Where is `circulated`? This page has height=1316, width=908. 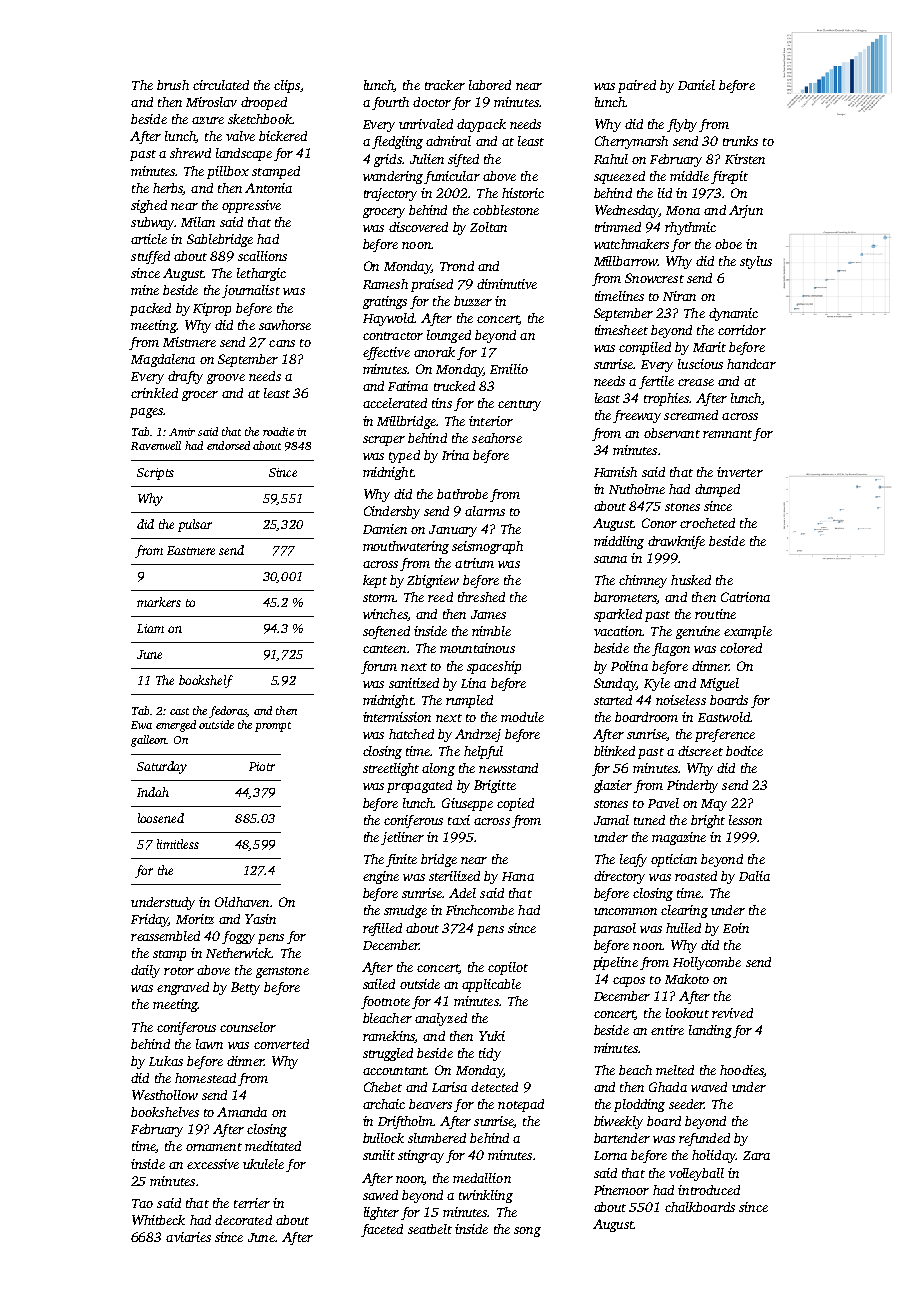
circulated is located at coordinates (221, 85).
